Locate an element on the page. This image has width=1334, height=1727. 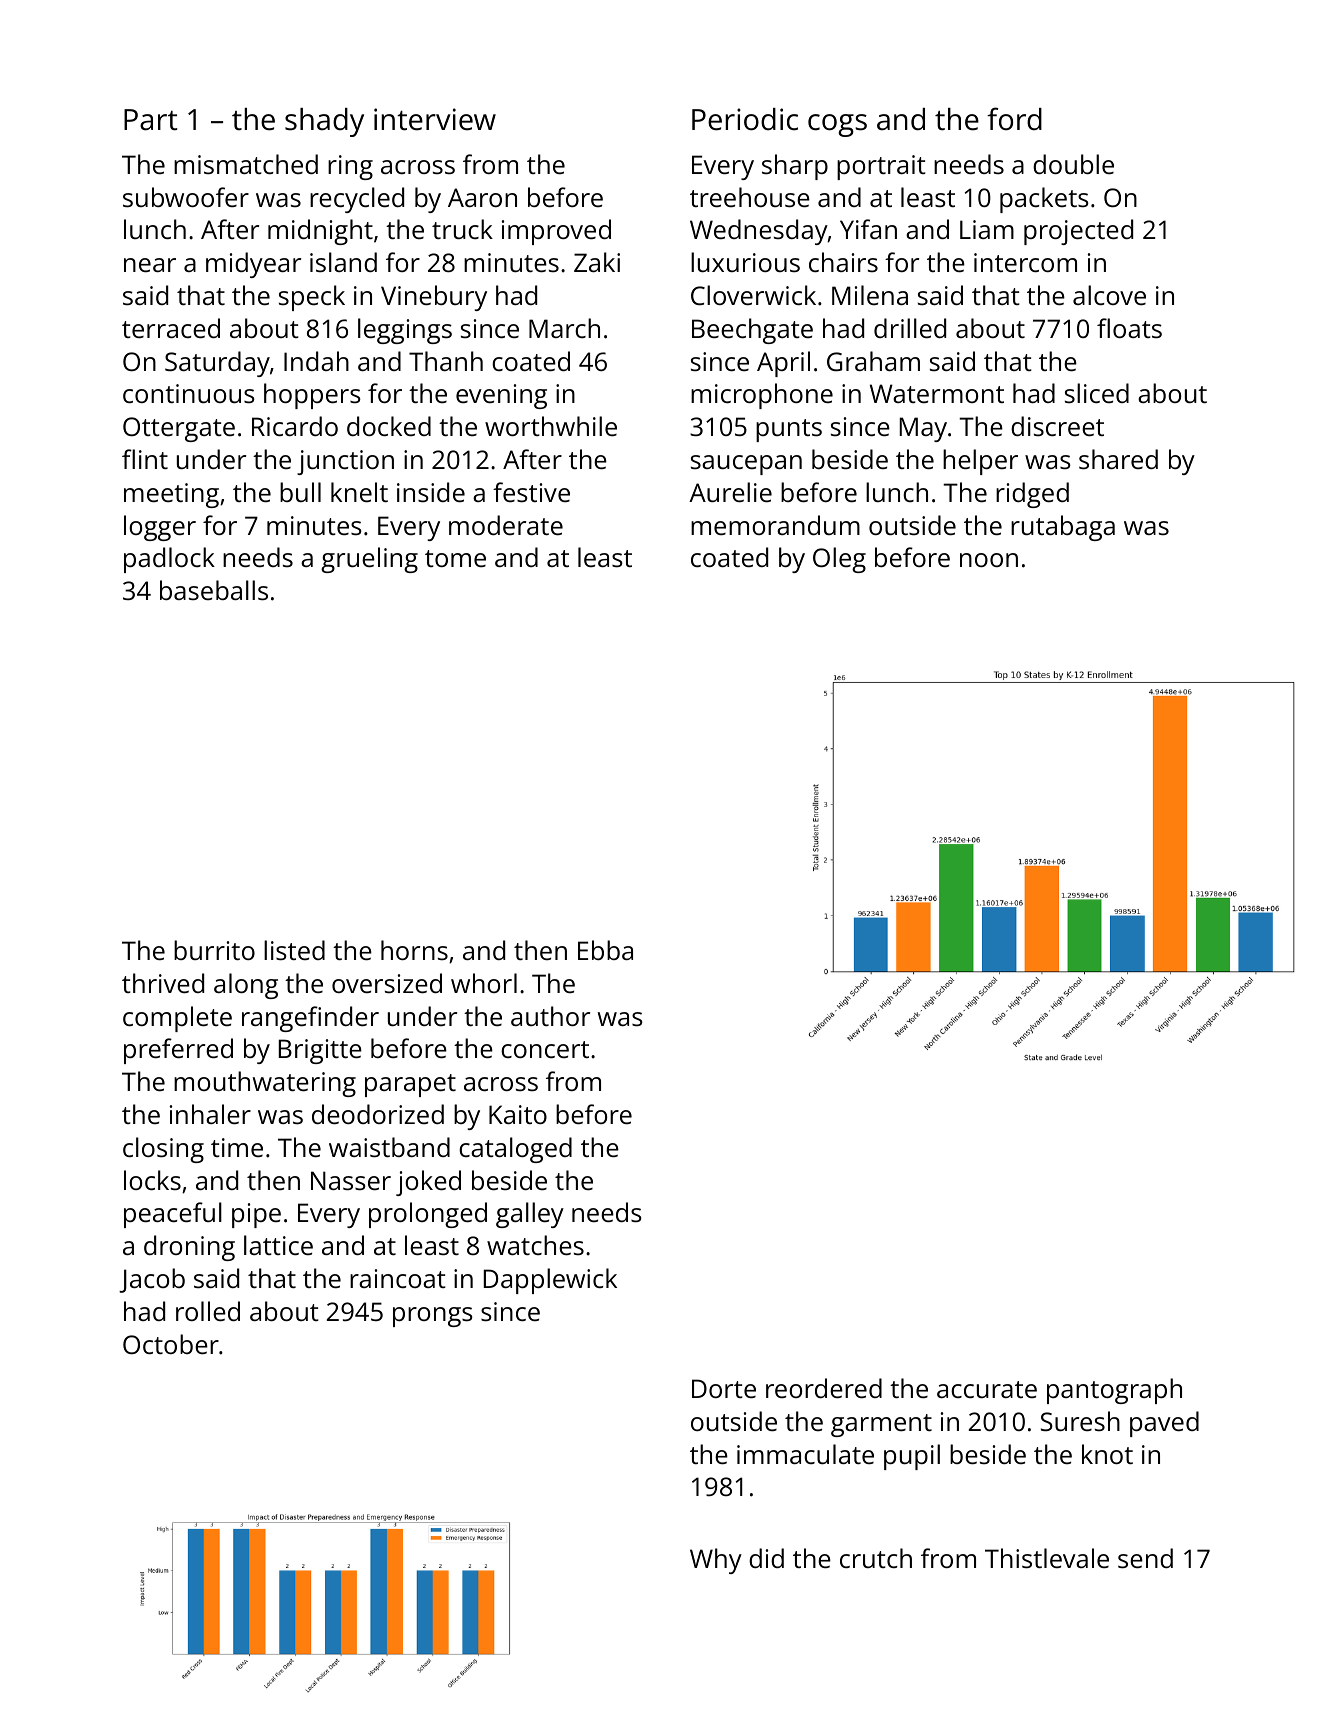
did is located at coordinates (766, 1558).
